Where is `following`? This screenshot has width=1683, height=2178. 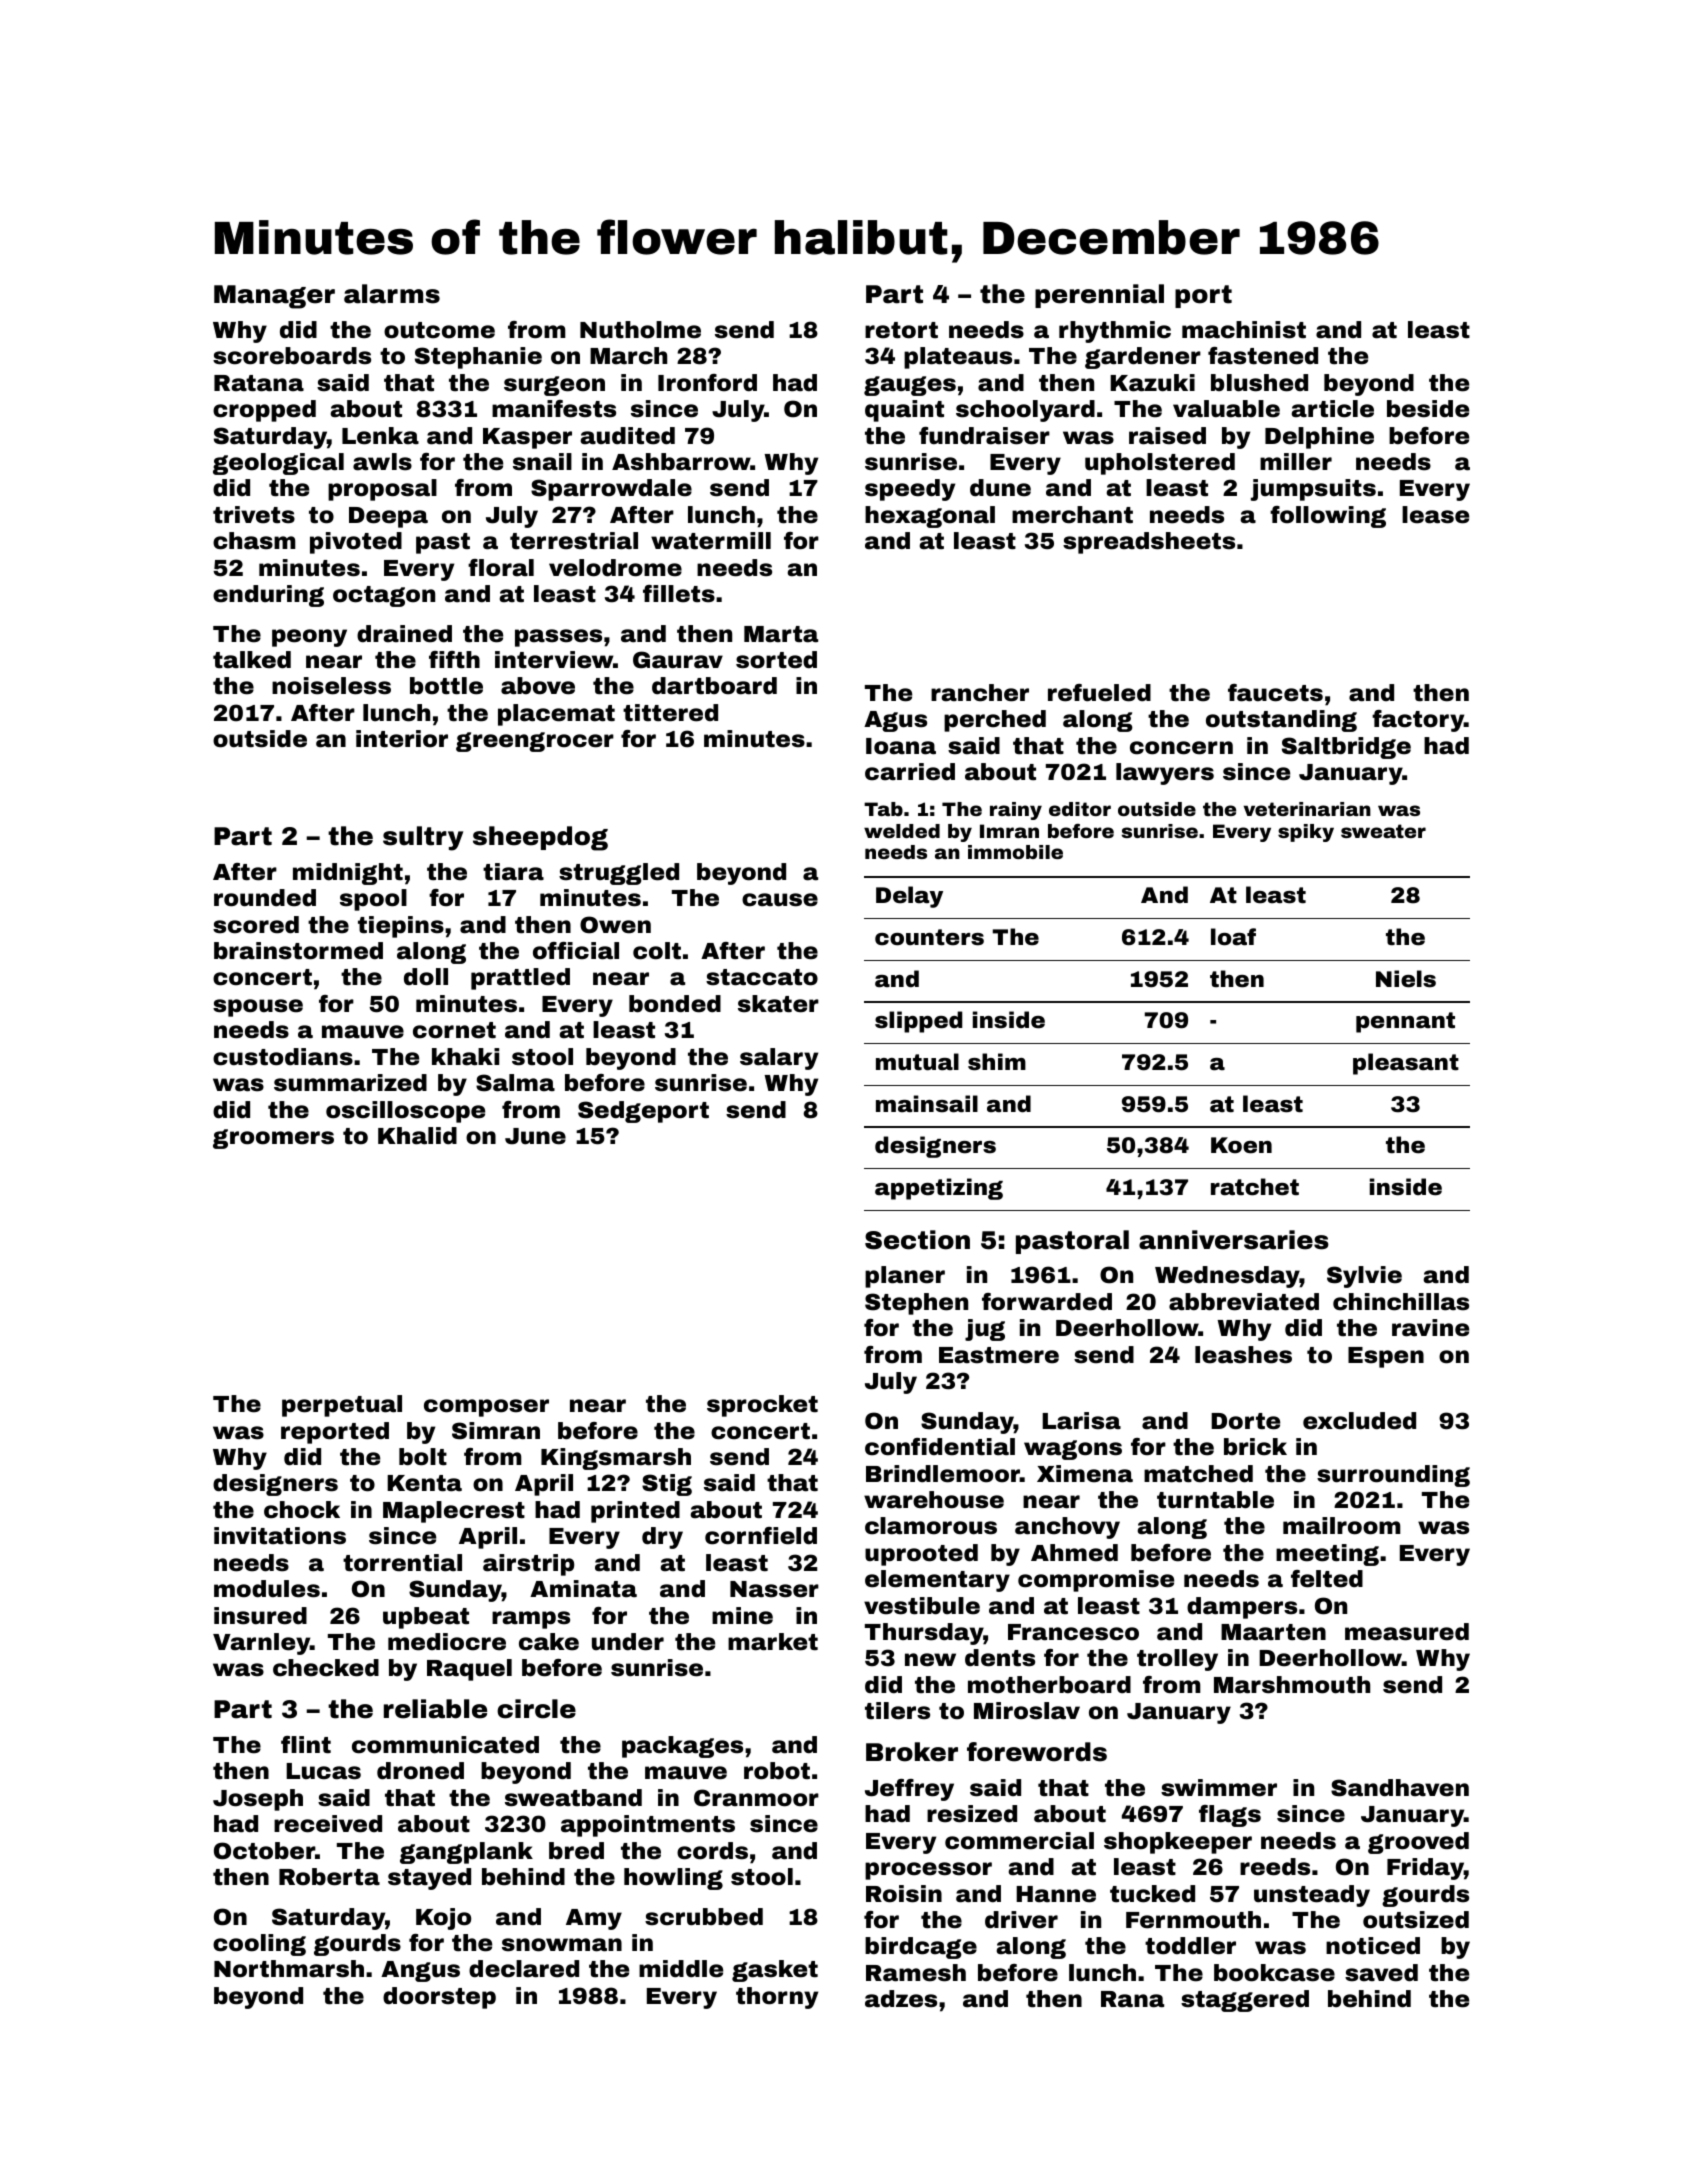
following is located at coordinates (1328, 517).
